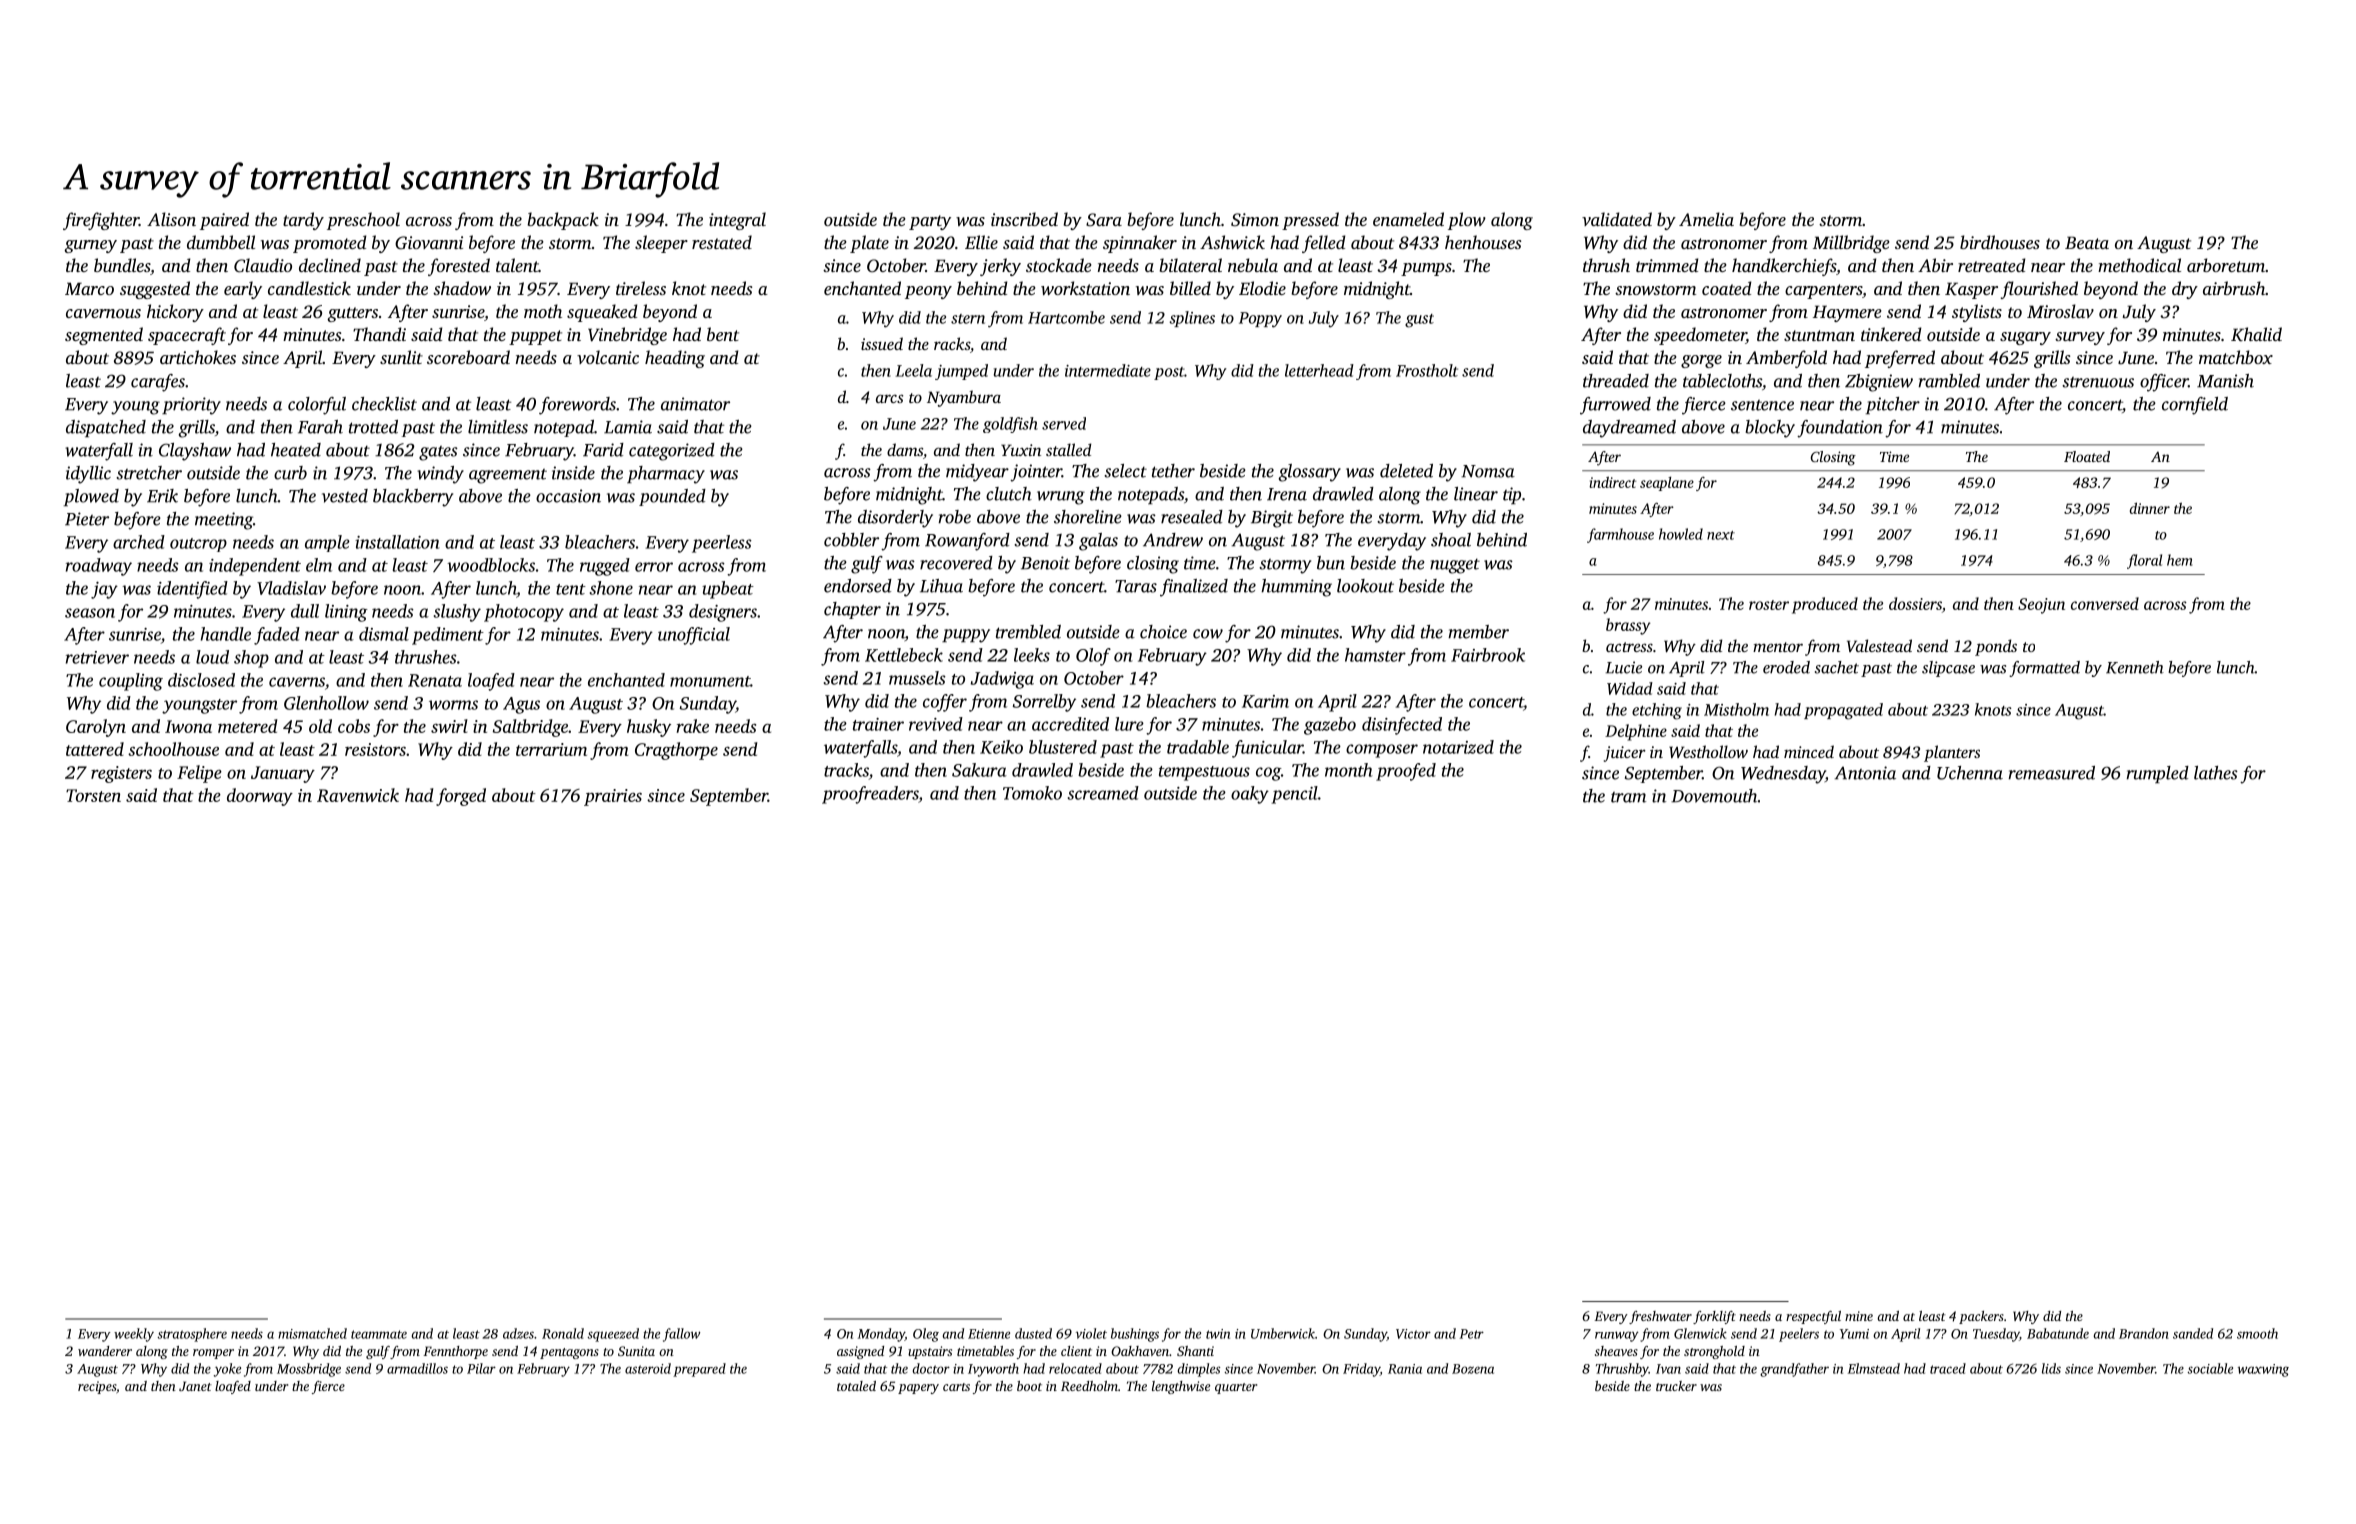  I want to click on smooth, so click(2257, 1333).
